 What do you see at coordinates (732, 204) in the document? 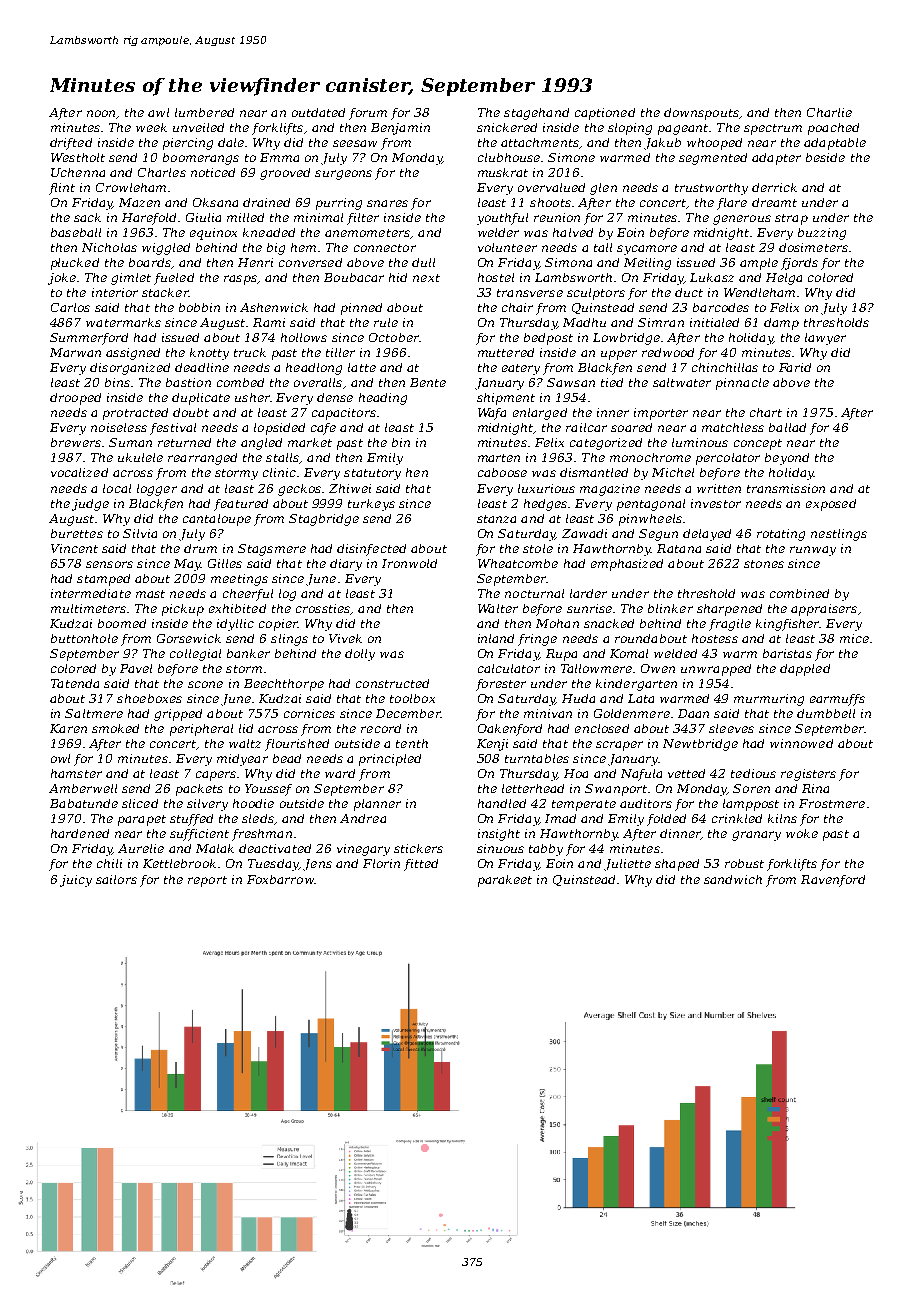
I see `flare` at bounding box center [732, 204].
